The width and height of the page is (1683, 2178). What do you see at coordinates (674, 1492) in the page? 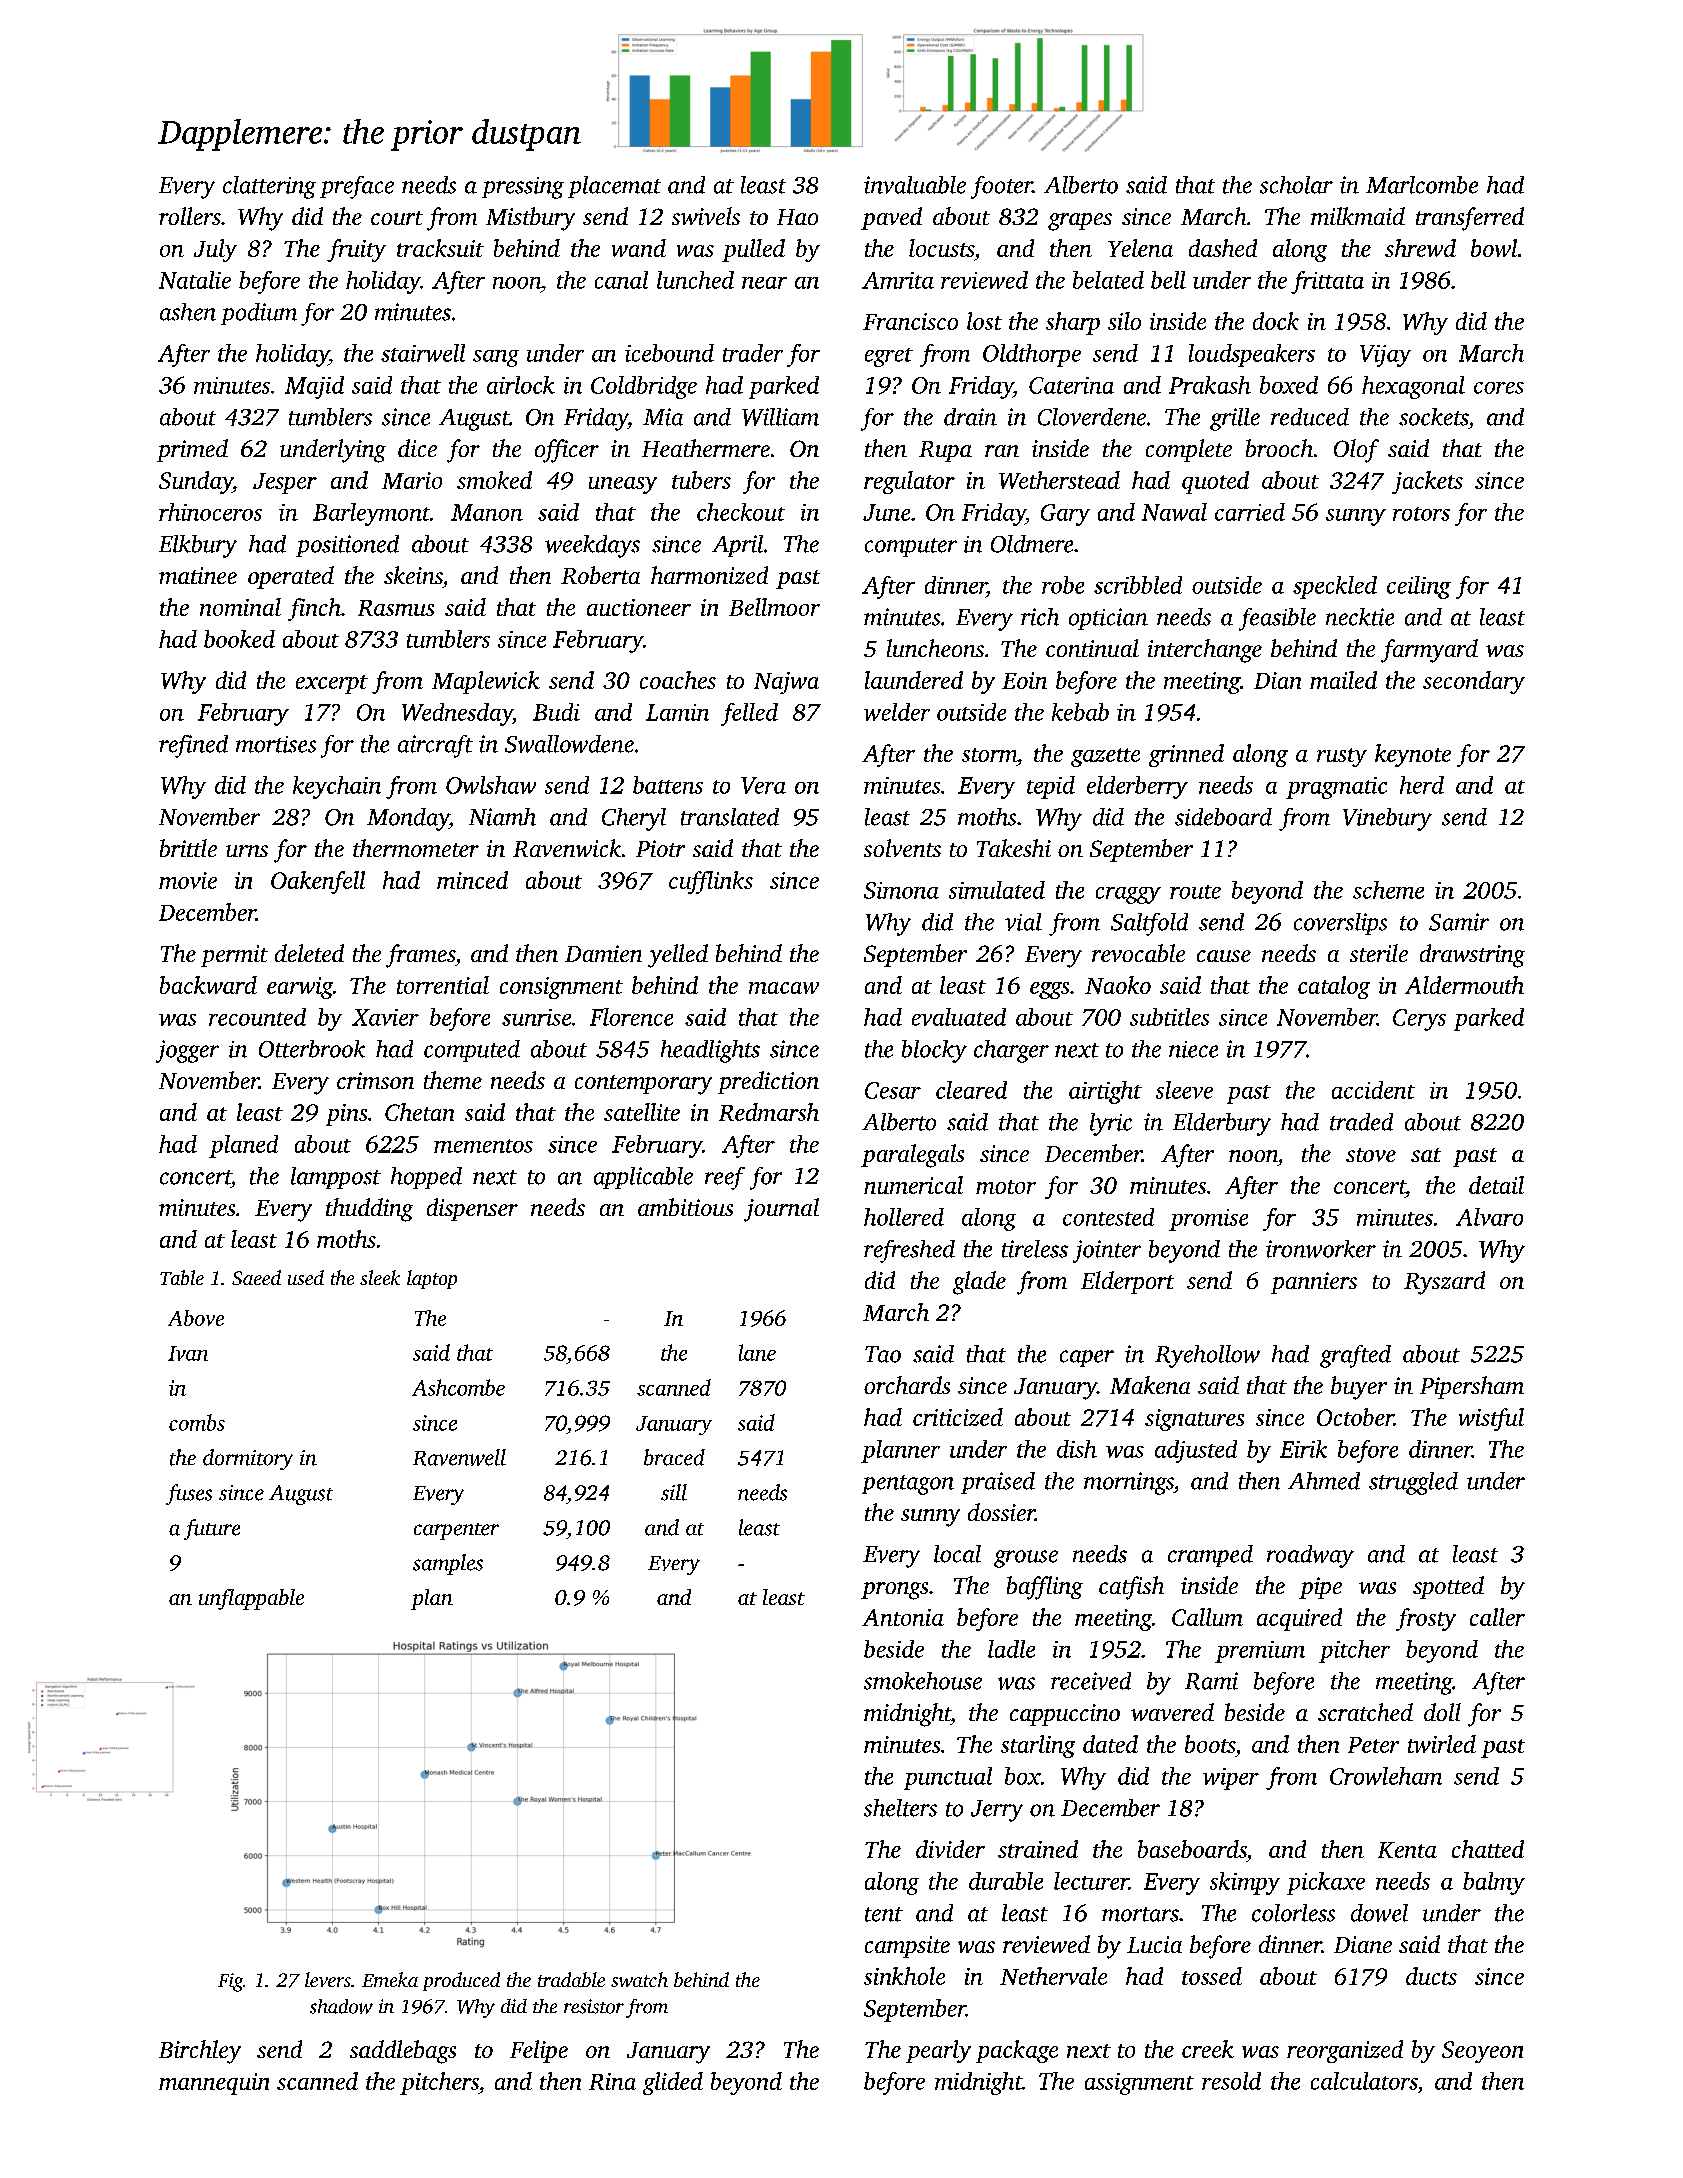
I see `sill` at bounding box center [674, 1492].
